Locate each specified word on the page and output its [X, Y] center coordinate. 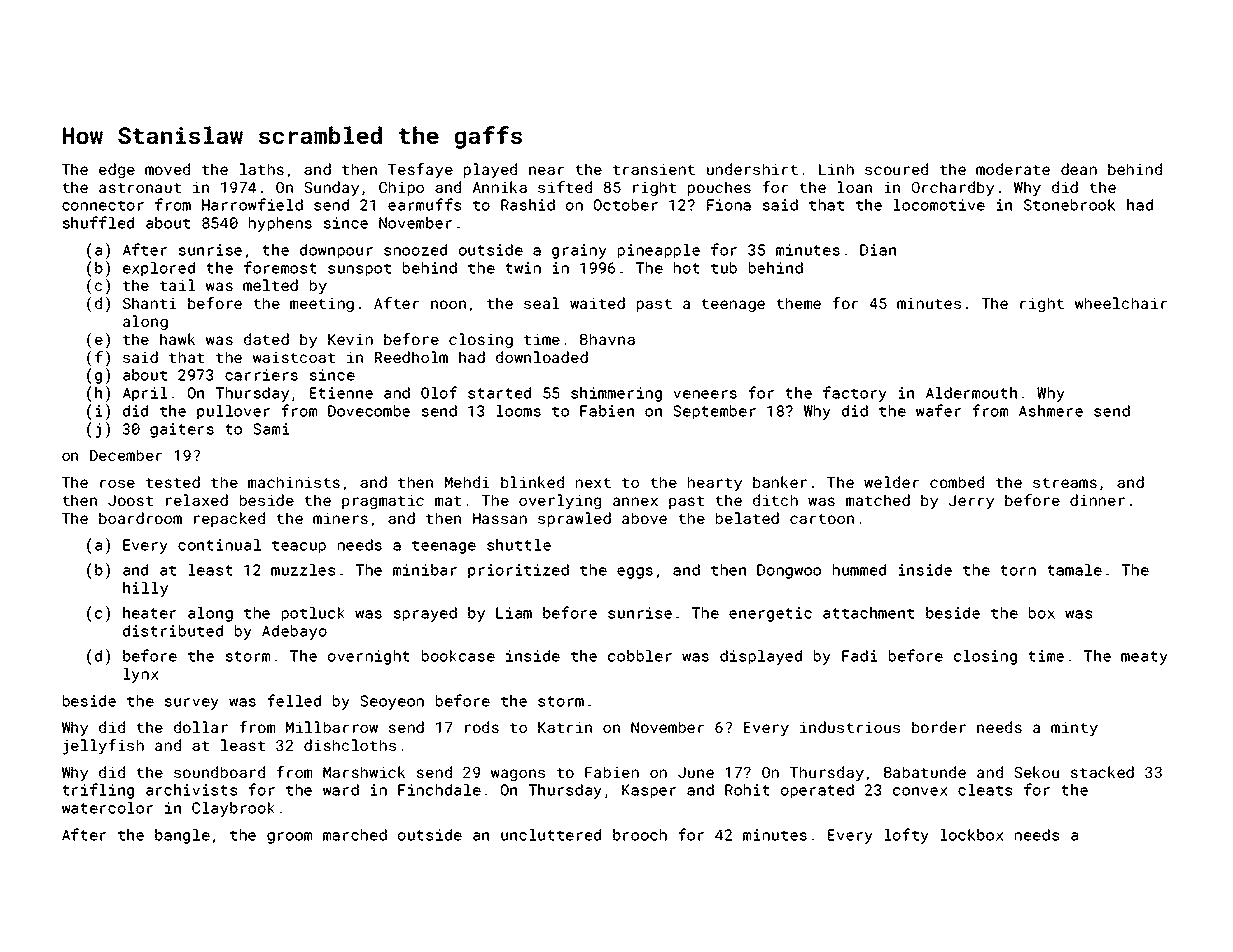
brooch [640, 835]
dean [1079, 169]
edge [117, 170]
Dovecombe [369, 411]
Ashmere [1051, 411]
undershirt [752, 169]
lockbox [971, 835]
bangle [182, 836]
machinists [294, 482]
